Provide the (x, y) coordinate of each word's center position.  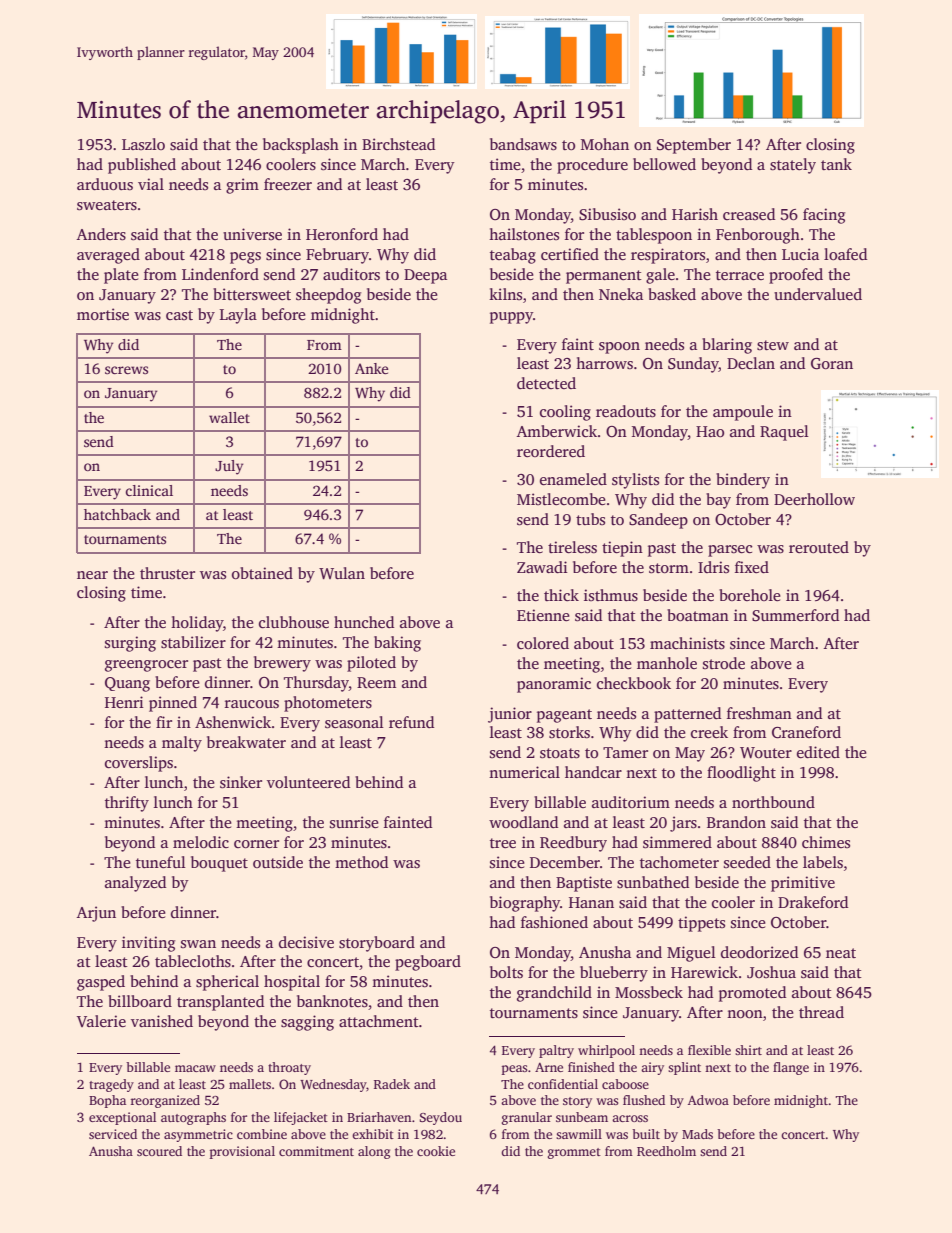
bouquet (219, 864)
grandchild (554, 994)
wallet (229, 417)
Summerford (795, 615)
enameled (573, 479)
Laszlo (143, 144)
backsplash (301, 146)
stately (793, 166)
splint (684, 1068)
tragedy (111, 1085)
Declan (751, 363)
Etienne (543, 615)
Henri (124, 702)
